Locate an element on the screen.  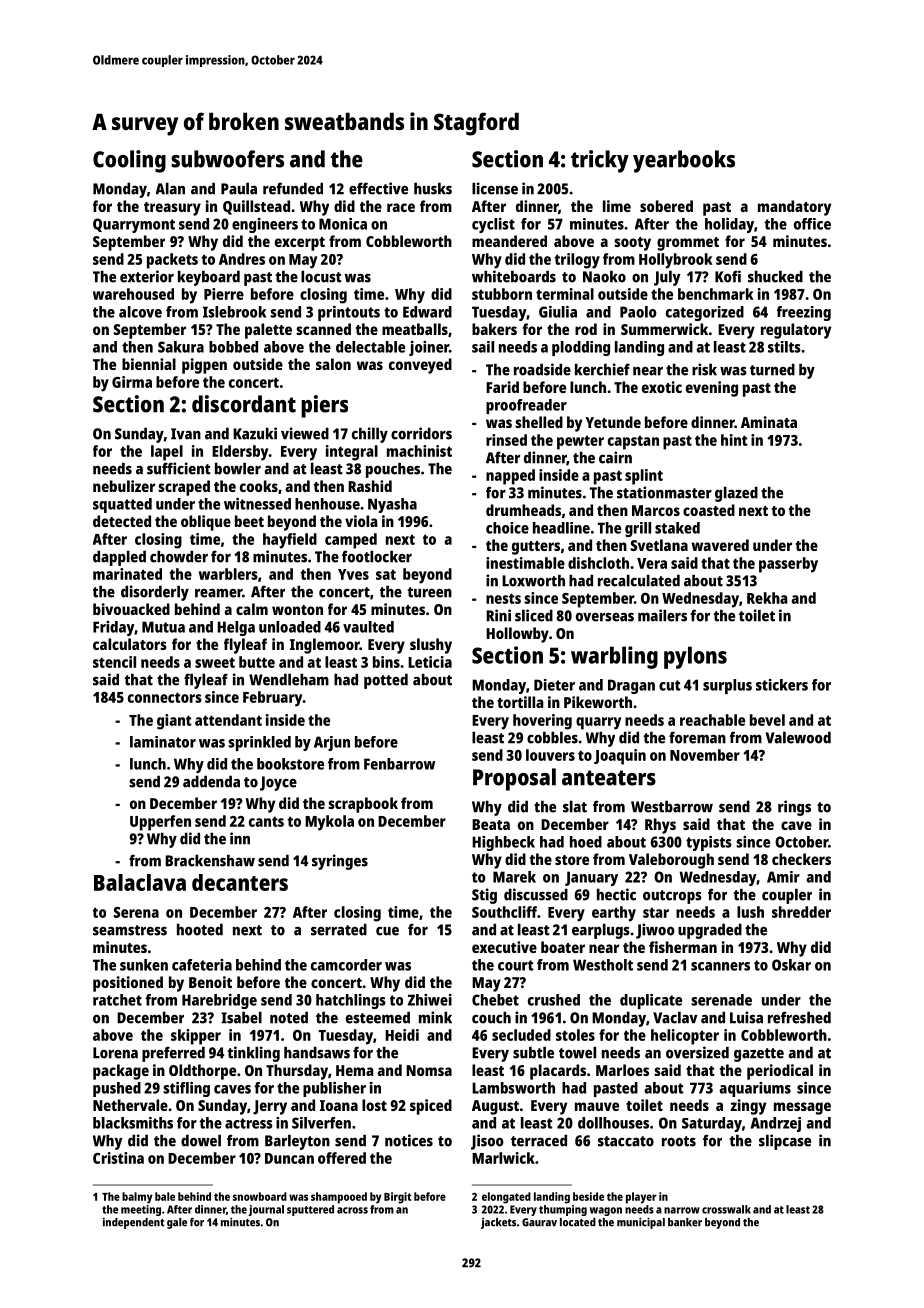
Aminata is located at coordinates (769, 422).
